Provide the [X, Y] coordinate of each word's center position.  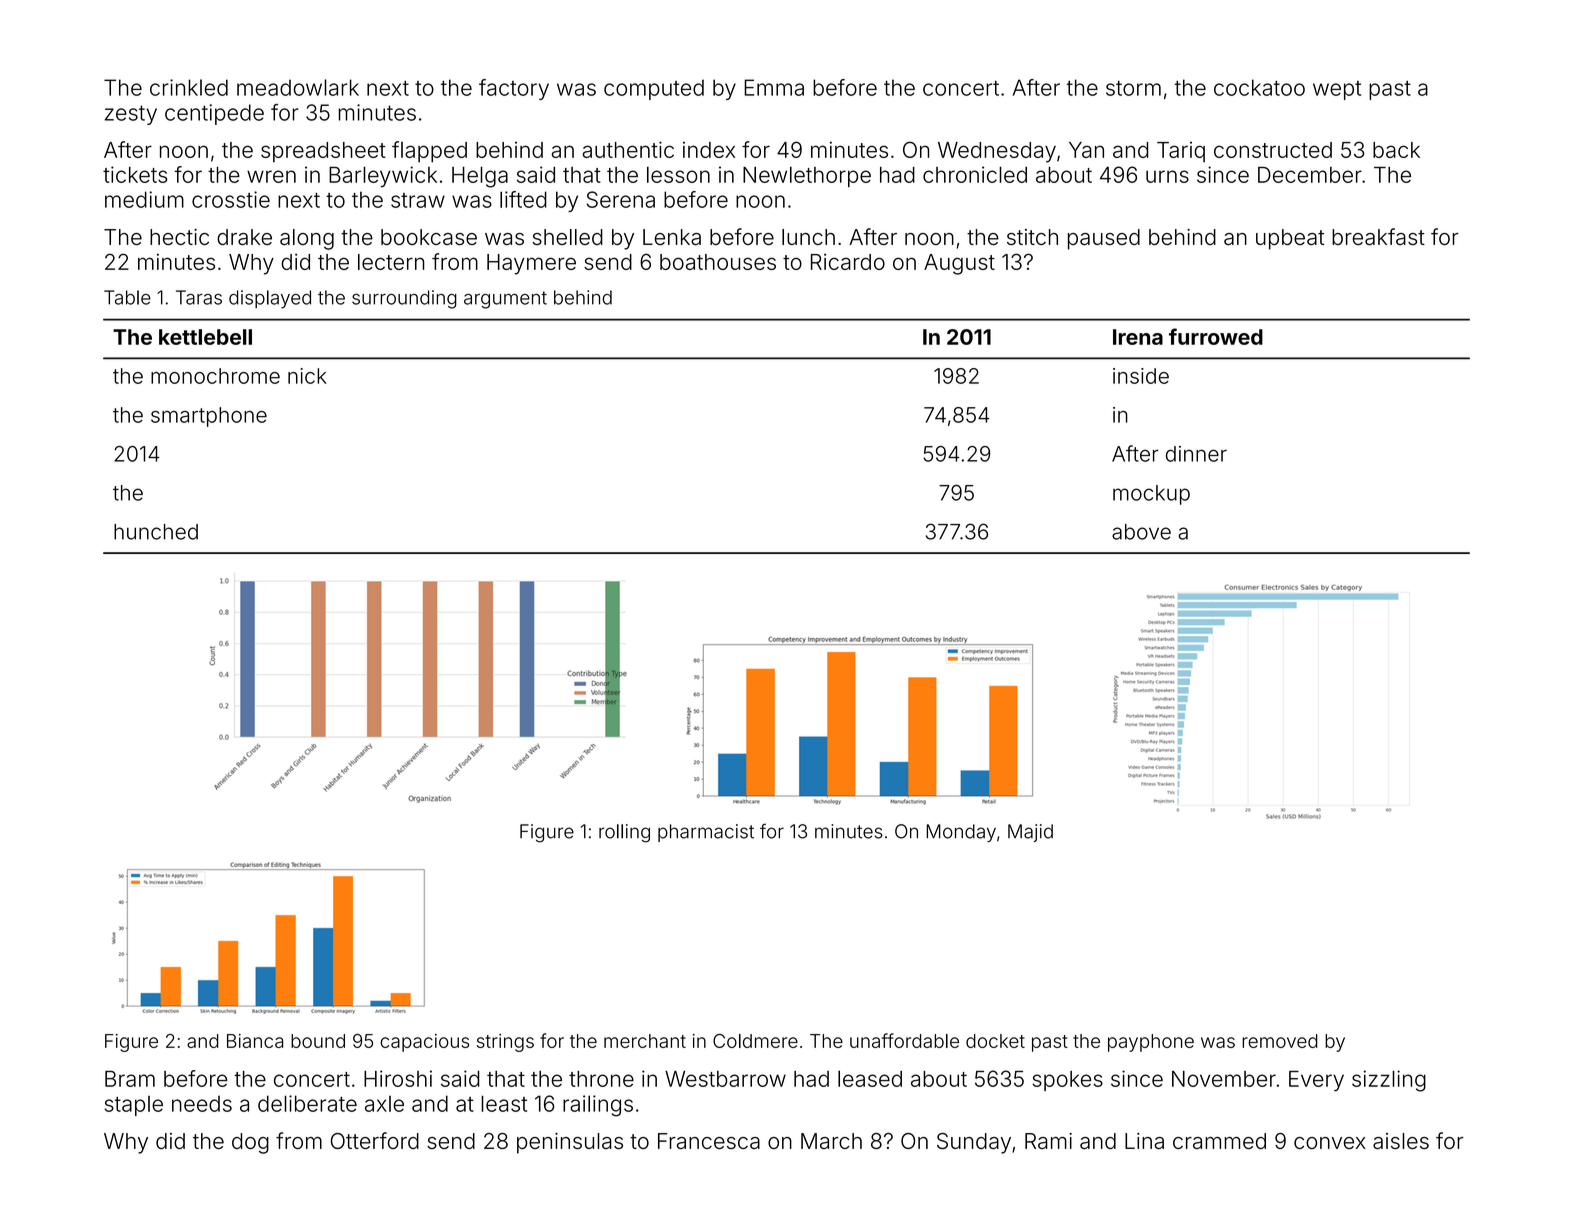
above [1141, 532]
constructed [1273, 150]
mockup [1151, 495]
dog [250, 1143]
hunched [156, 532]
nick [307, 376]
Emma [774, 87]
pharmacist [706, 833]
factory [514, 89]
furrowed [1216, 336]
